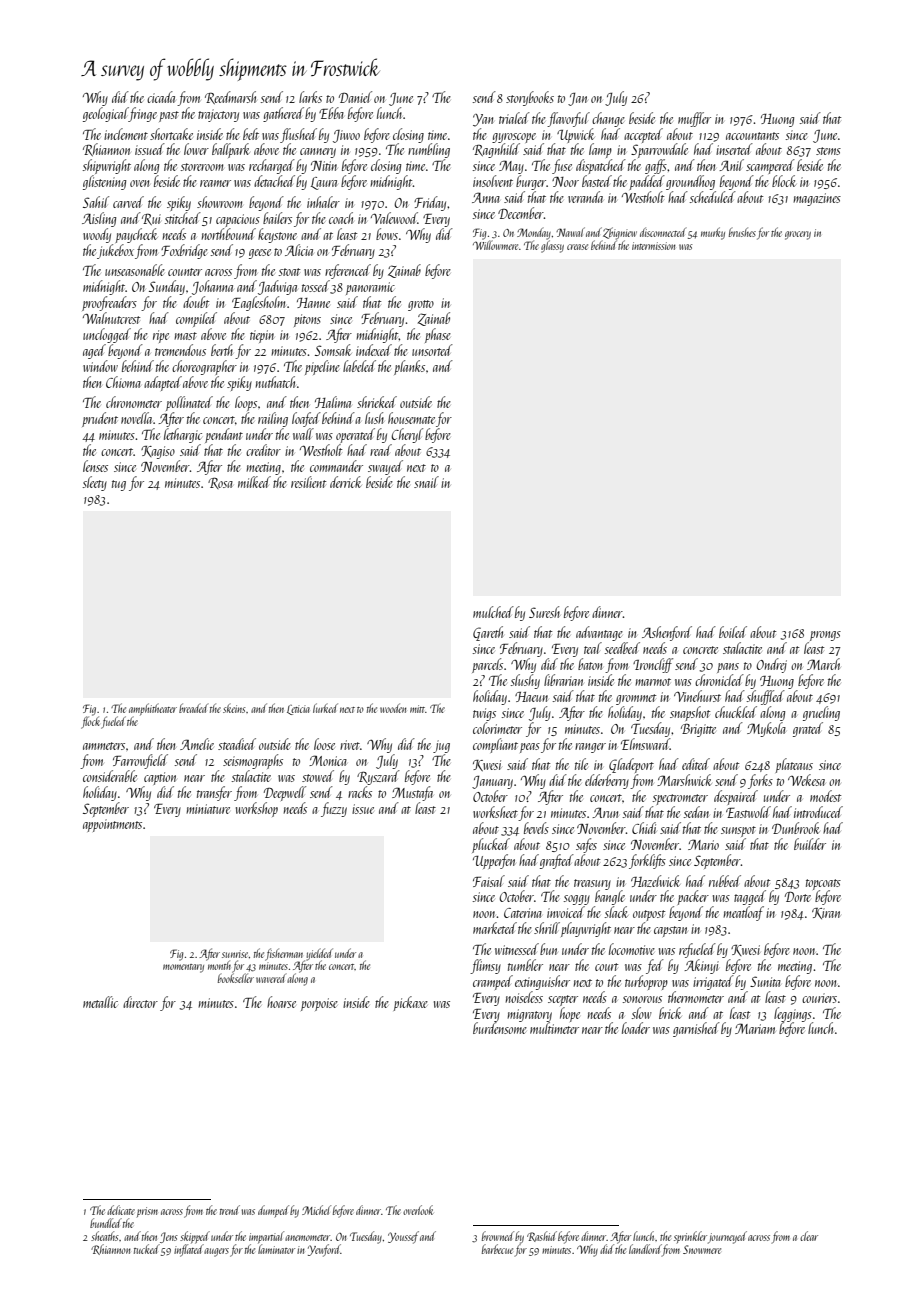  I want to click on snail, so click(426, 482).
